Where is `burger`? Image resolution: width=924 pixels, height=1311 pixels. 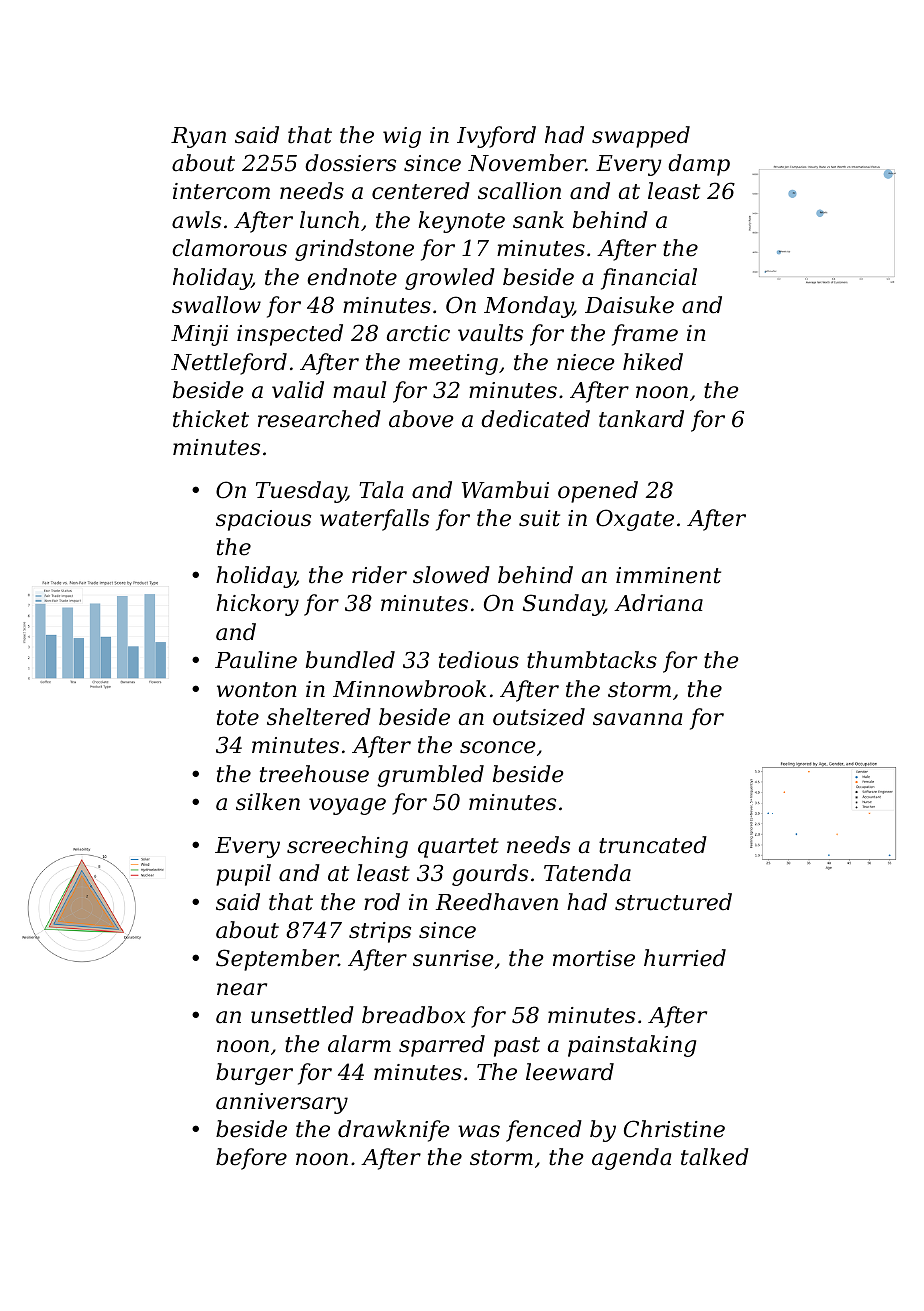
burger is located at coordinates (254, 1074).
